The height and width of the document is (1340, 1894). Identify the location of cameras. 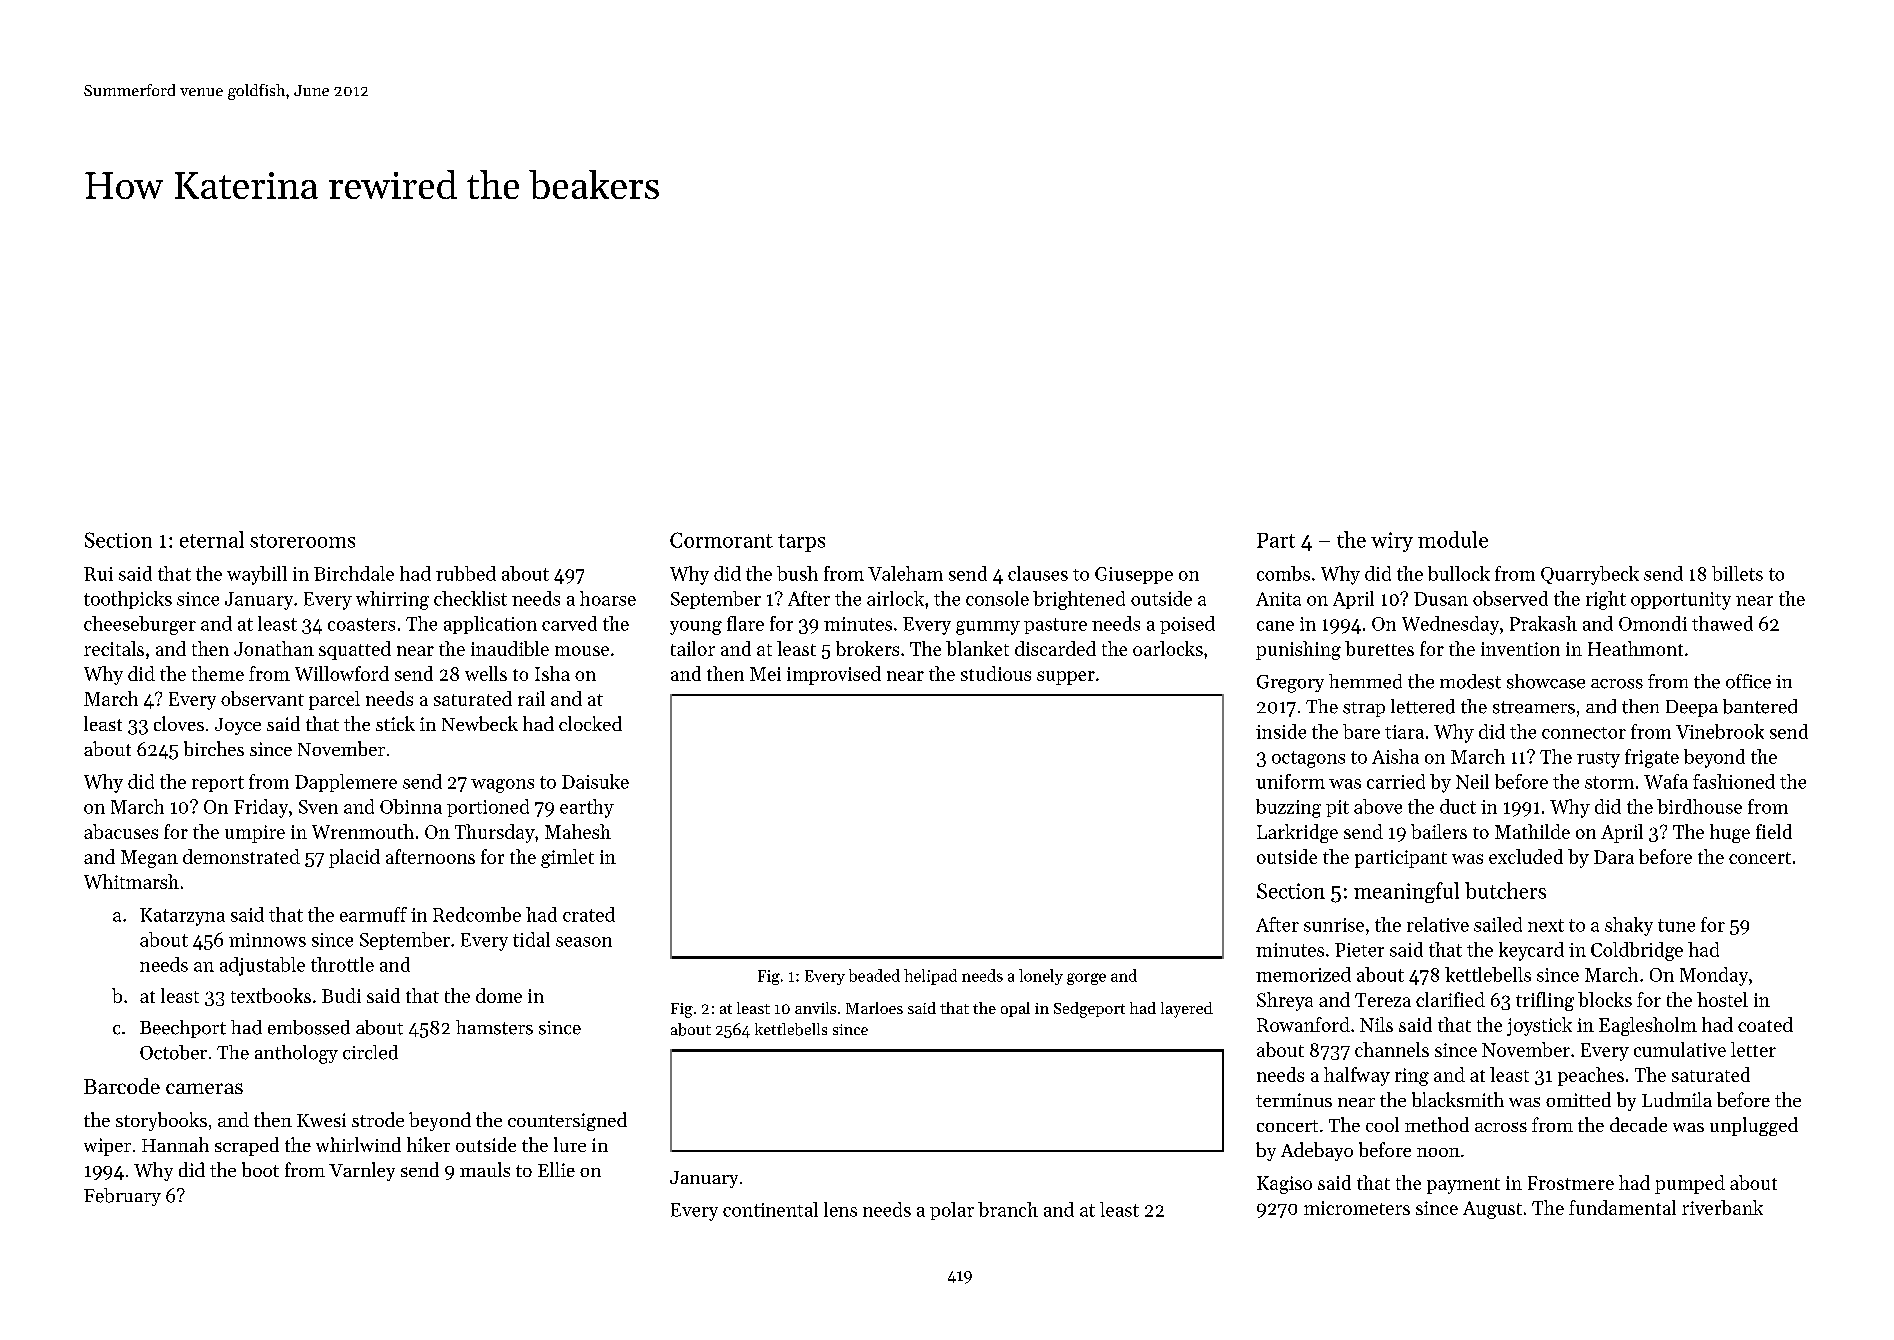
(204, 1088).
